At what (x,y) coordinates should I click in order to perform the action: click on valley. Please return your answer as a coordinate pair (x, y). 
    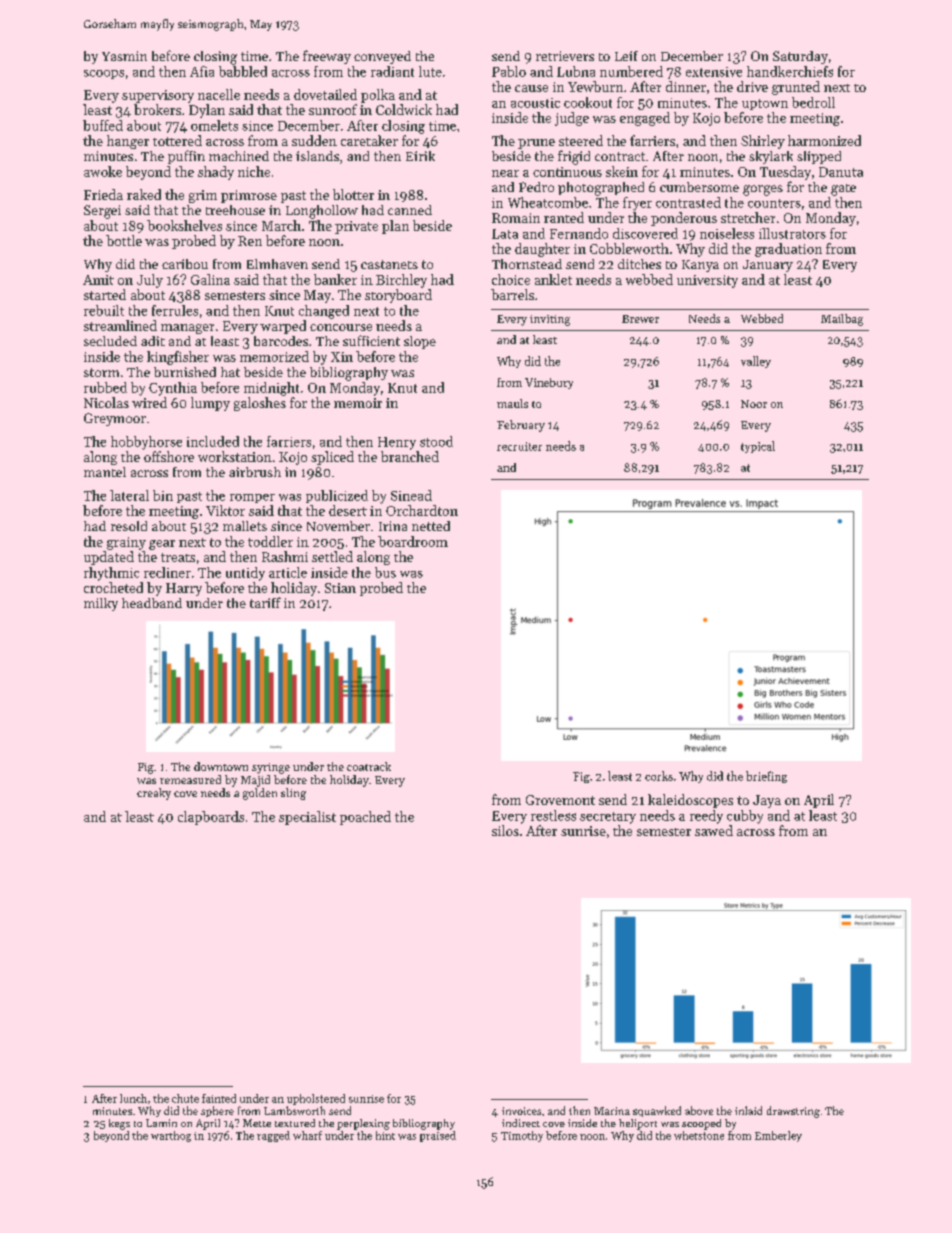
    Looking at the image, I should click on (756, 362).
